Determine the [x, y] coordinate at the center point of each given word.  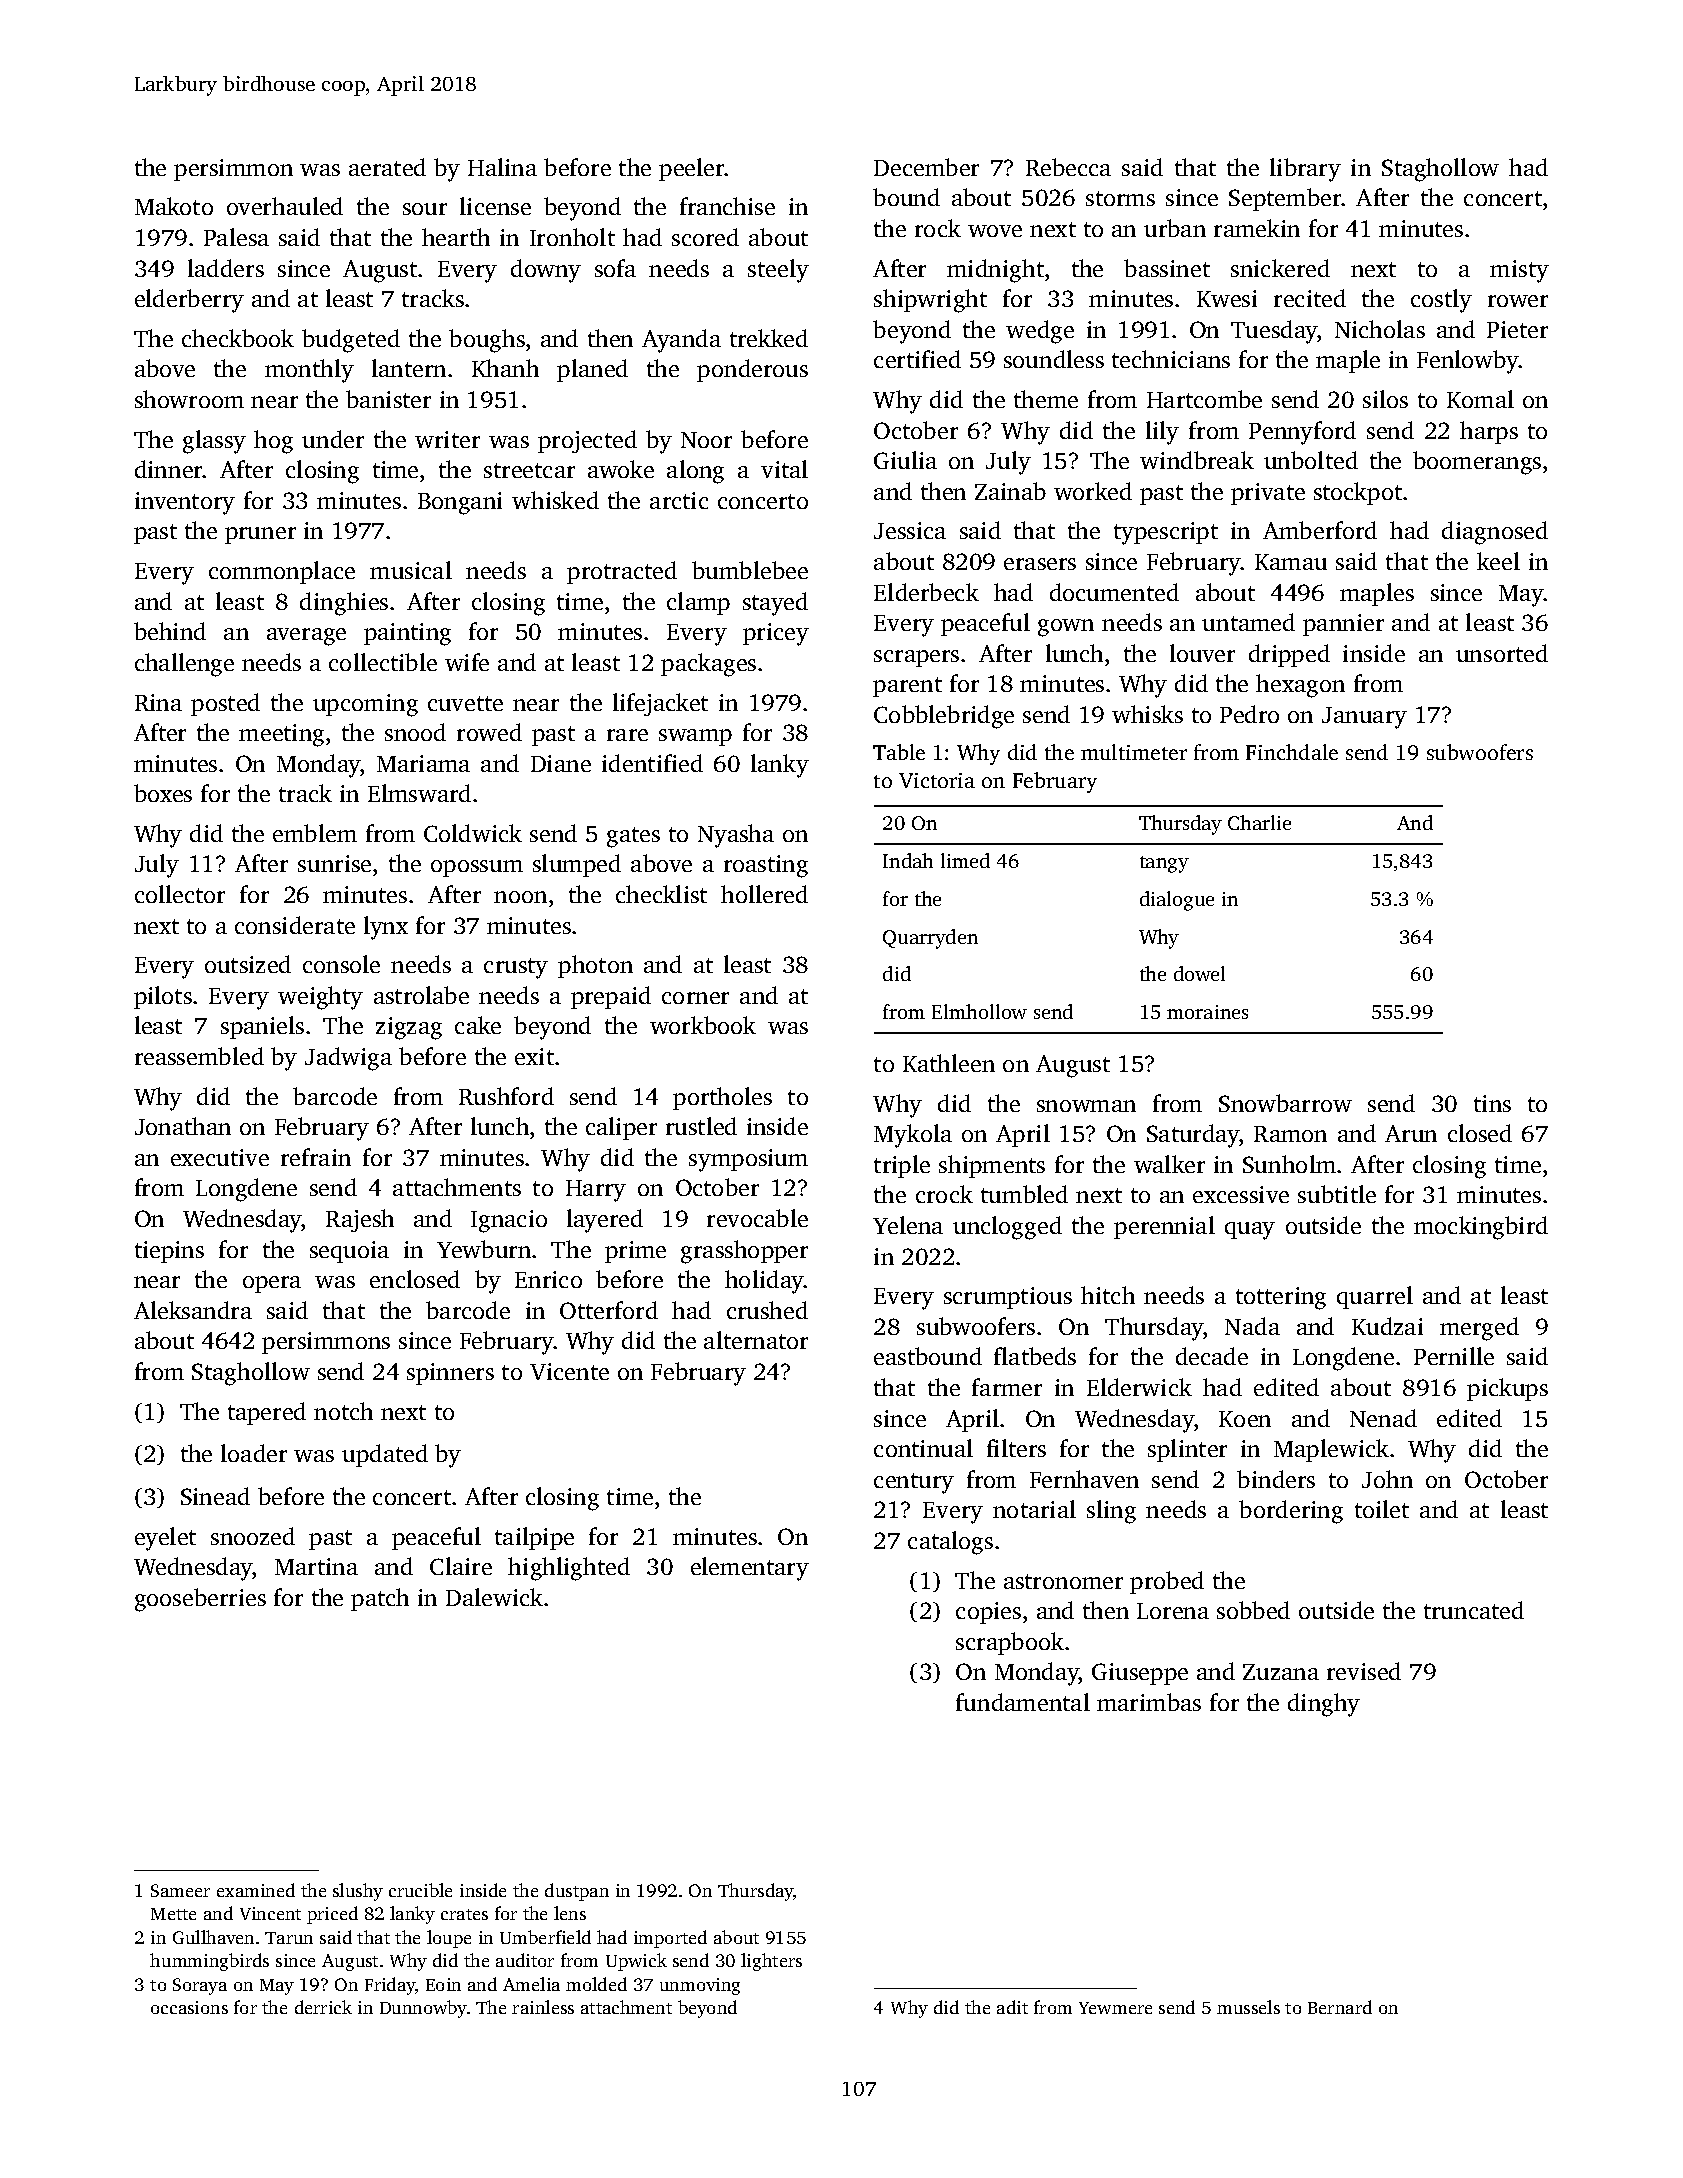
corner [695, 998]
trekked [769, 338]
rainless [543, 2007]
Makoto [174, 206]
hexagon [1300, 686]
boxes [163, 793]
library [1305, 170]
